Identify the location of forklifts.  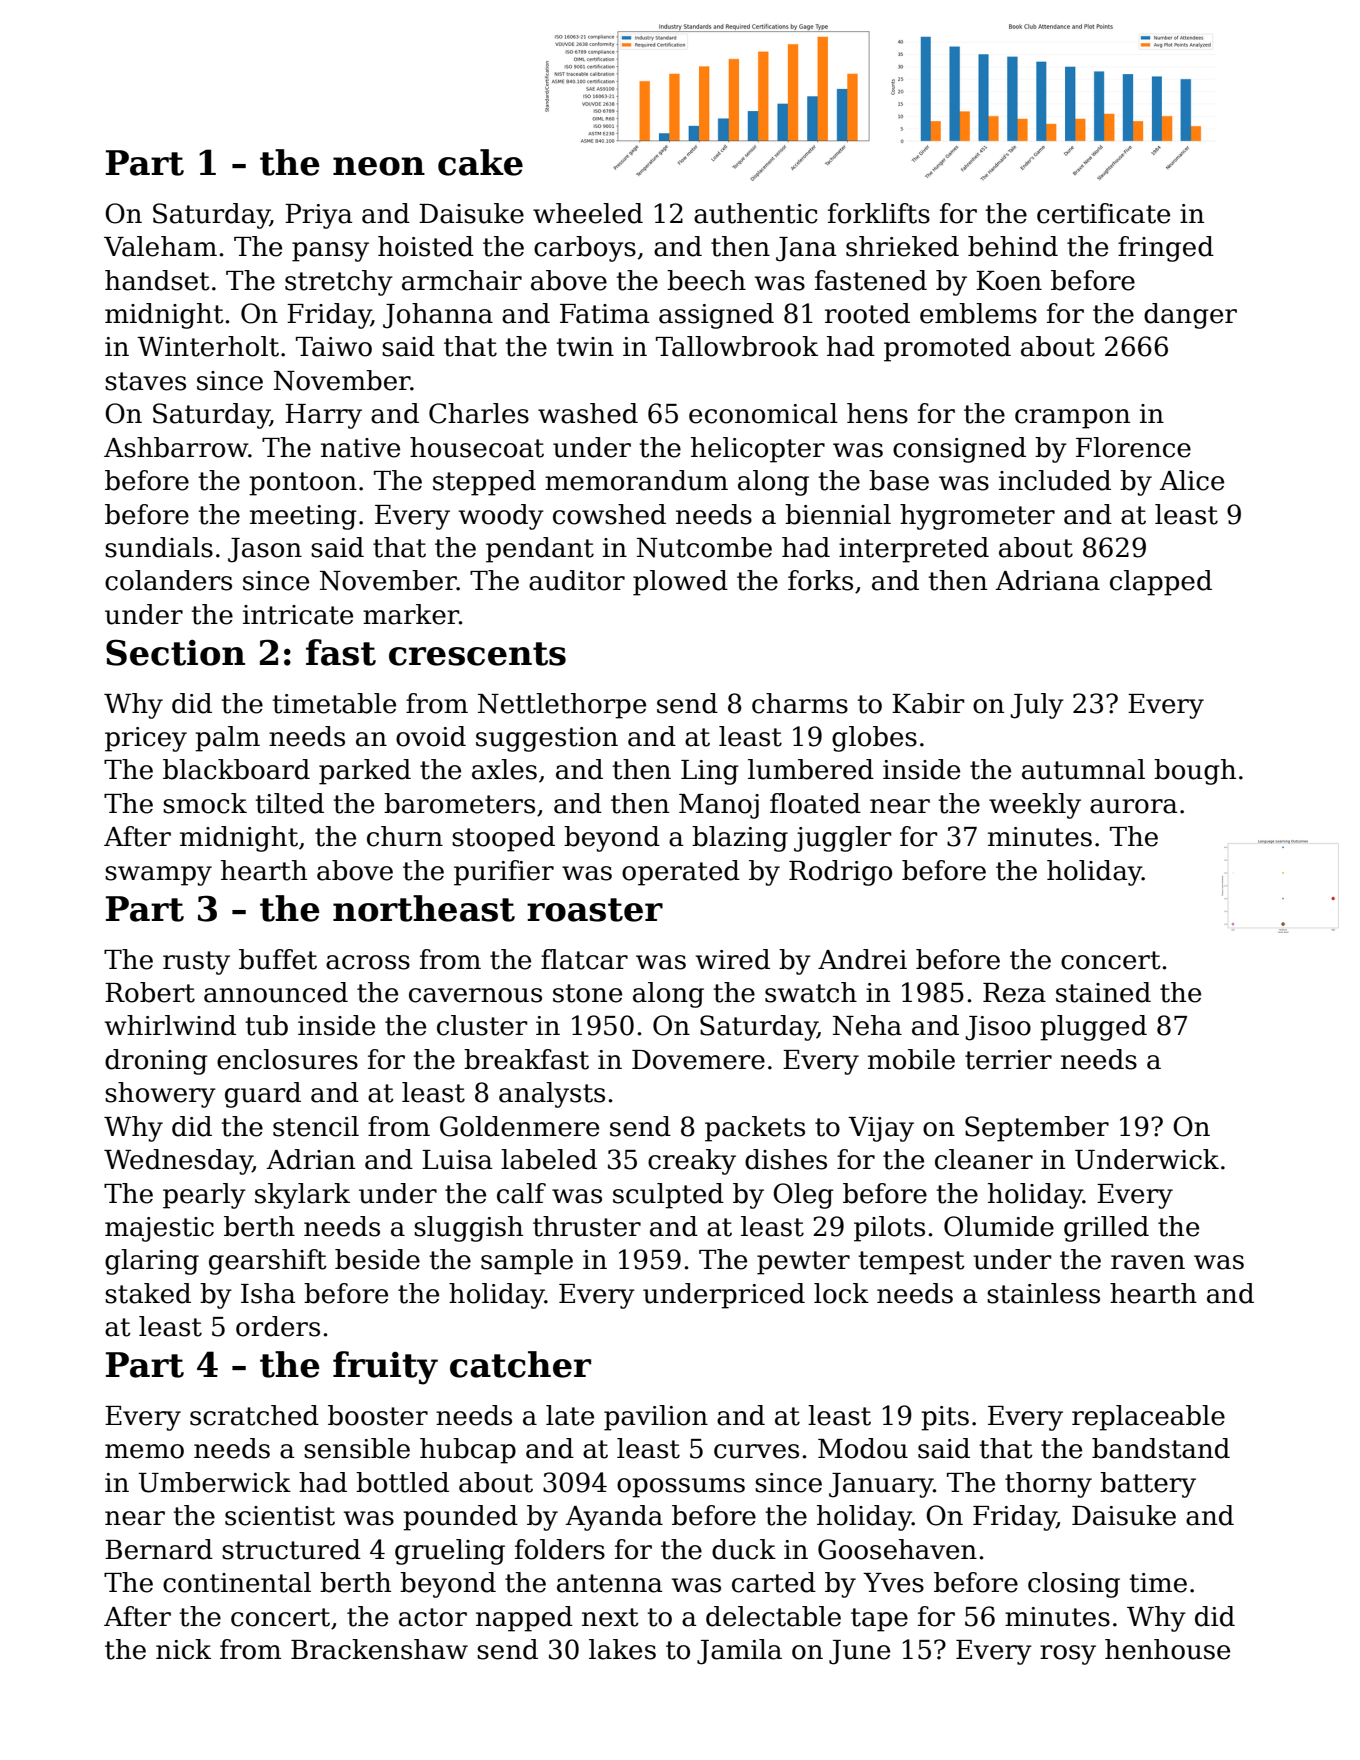
(879, 213).
